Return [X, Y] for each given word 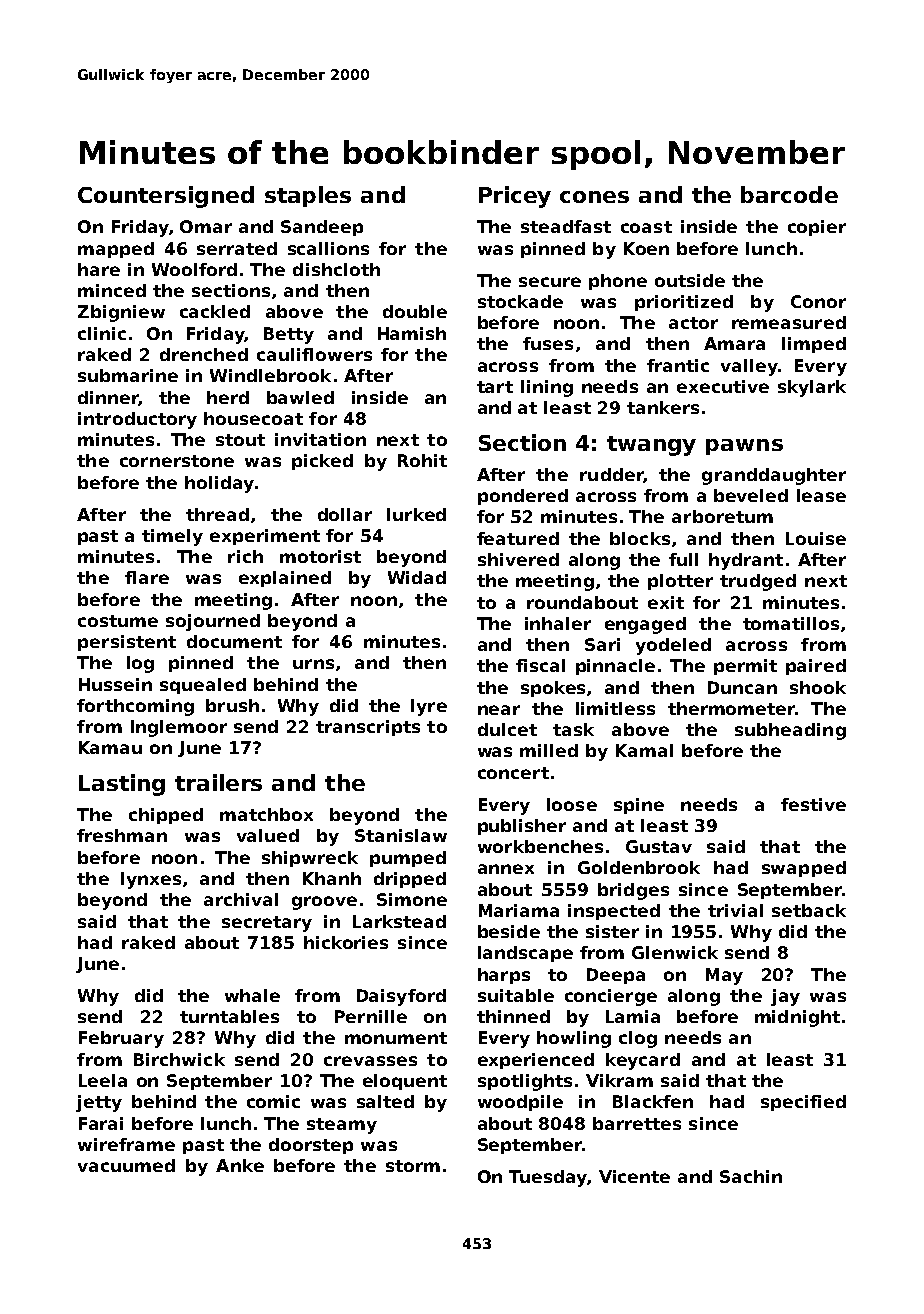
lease [821, 495]
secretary [267, 924]
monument [396, 1038]
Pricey [515, 197]
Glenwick [675, 952]
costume [118, 621]
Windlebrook [270, 375]
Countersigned [166, 197]
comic [273, 1101]
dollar [345, 514]
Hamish [412, 333]
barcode [789, 194]
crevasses [370, 1061]
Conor [818, 301]
